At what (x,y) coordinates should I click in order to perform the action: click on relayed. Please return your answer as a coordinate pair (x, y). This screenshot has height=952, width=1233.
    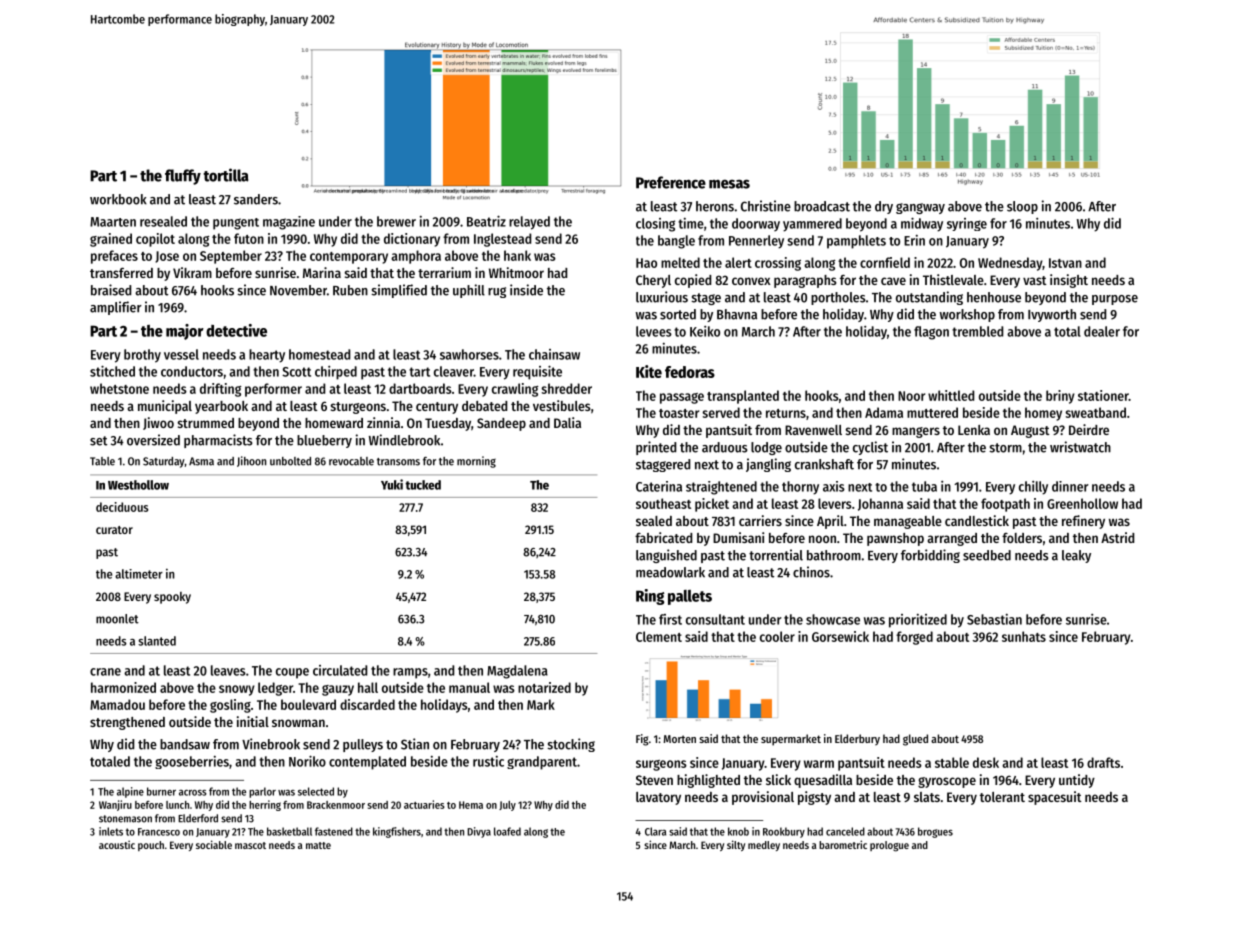
    Looking at the image, I should click on (529, 223).
